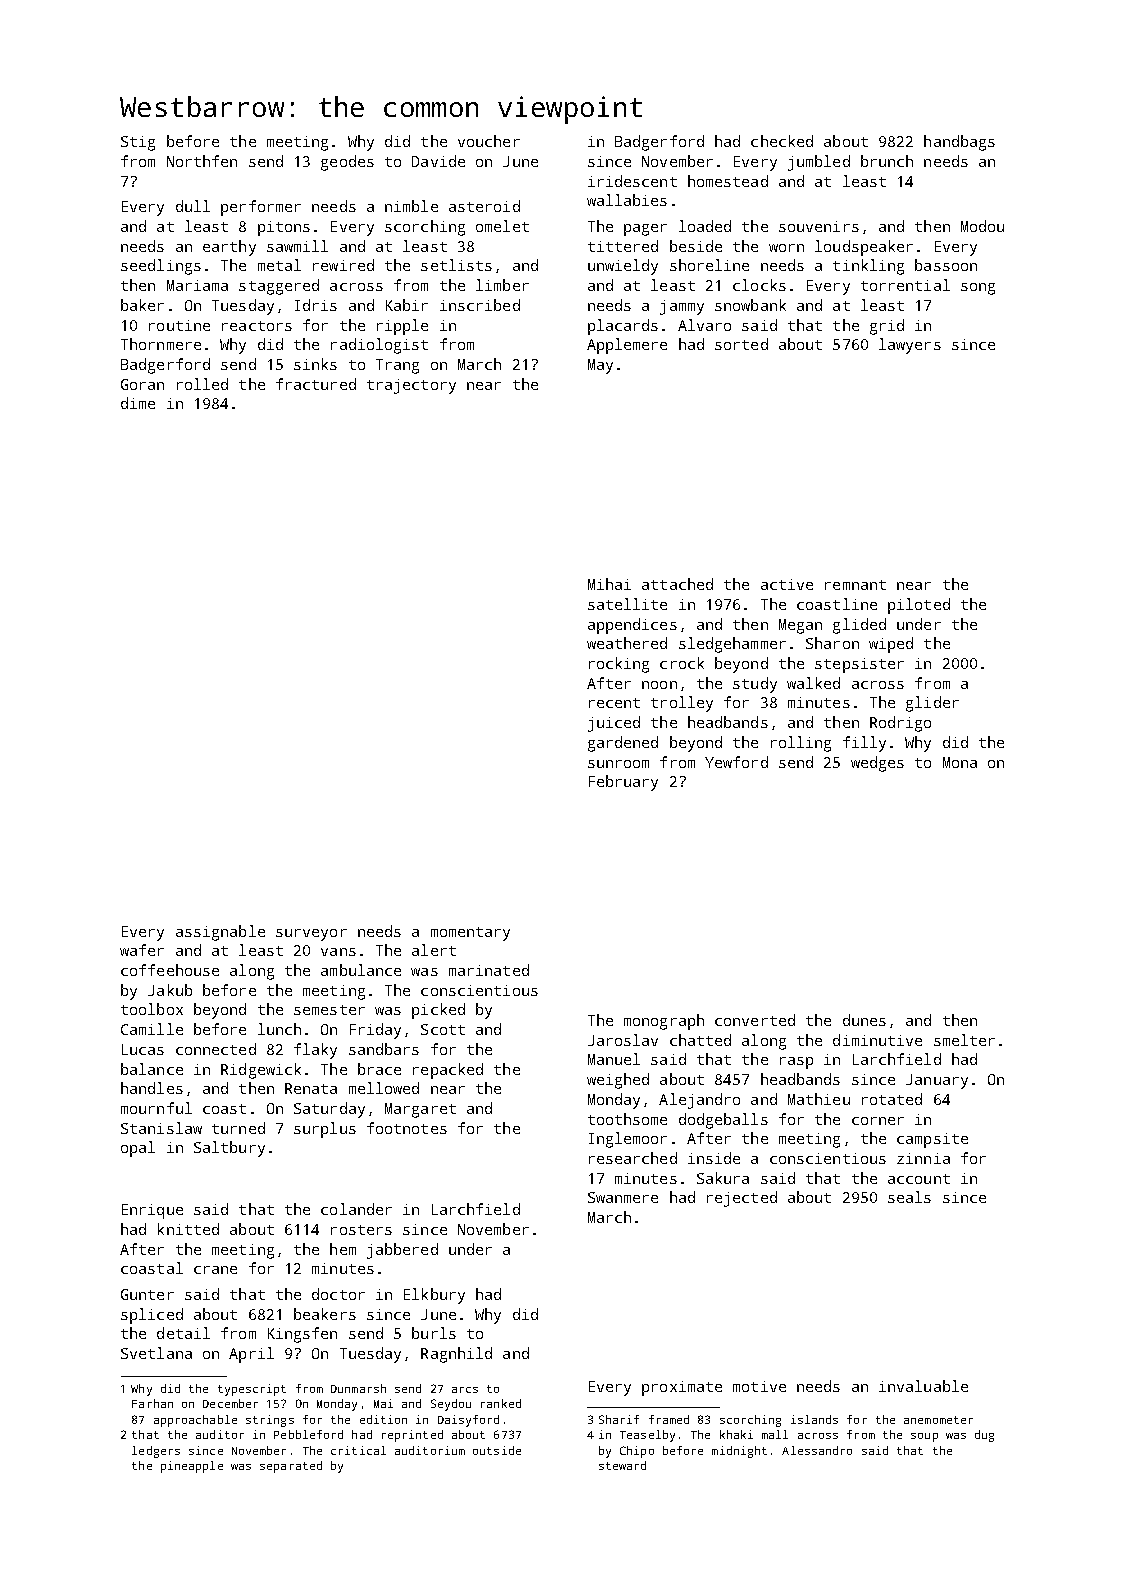 The image size is (1129, 1596). Describe the element at coordinates (623, 1197) in the screenshot. I see `Swanmere` at that location.
